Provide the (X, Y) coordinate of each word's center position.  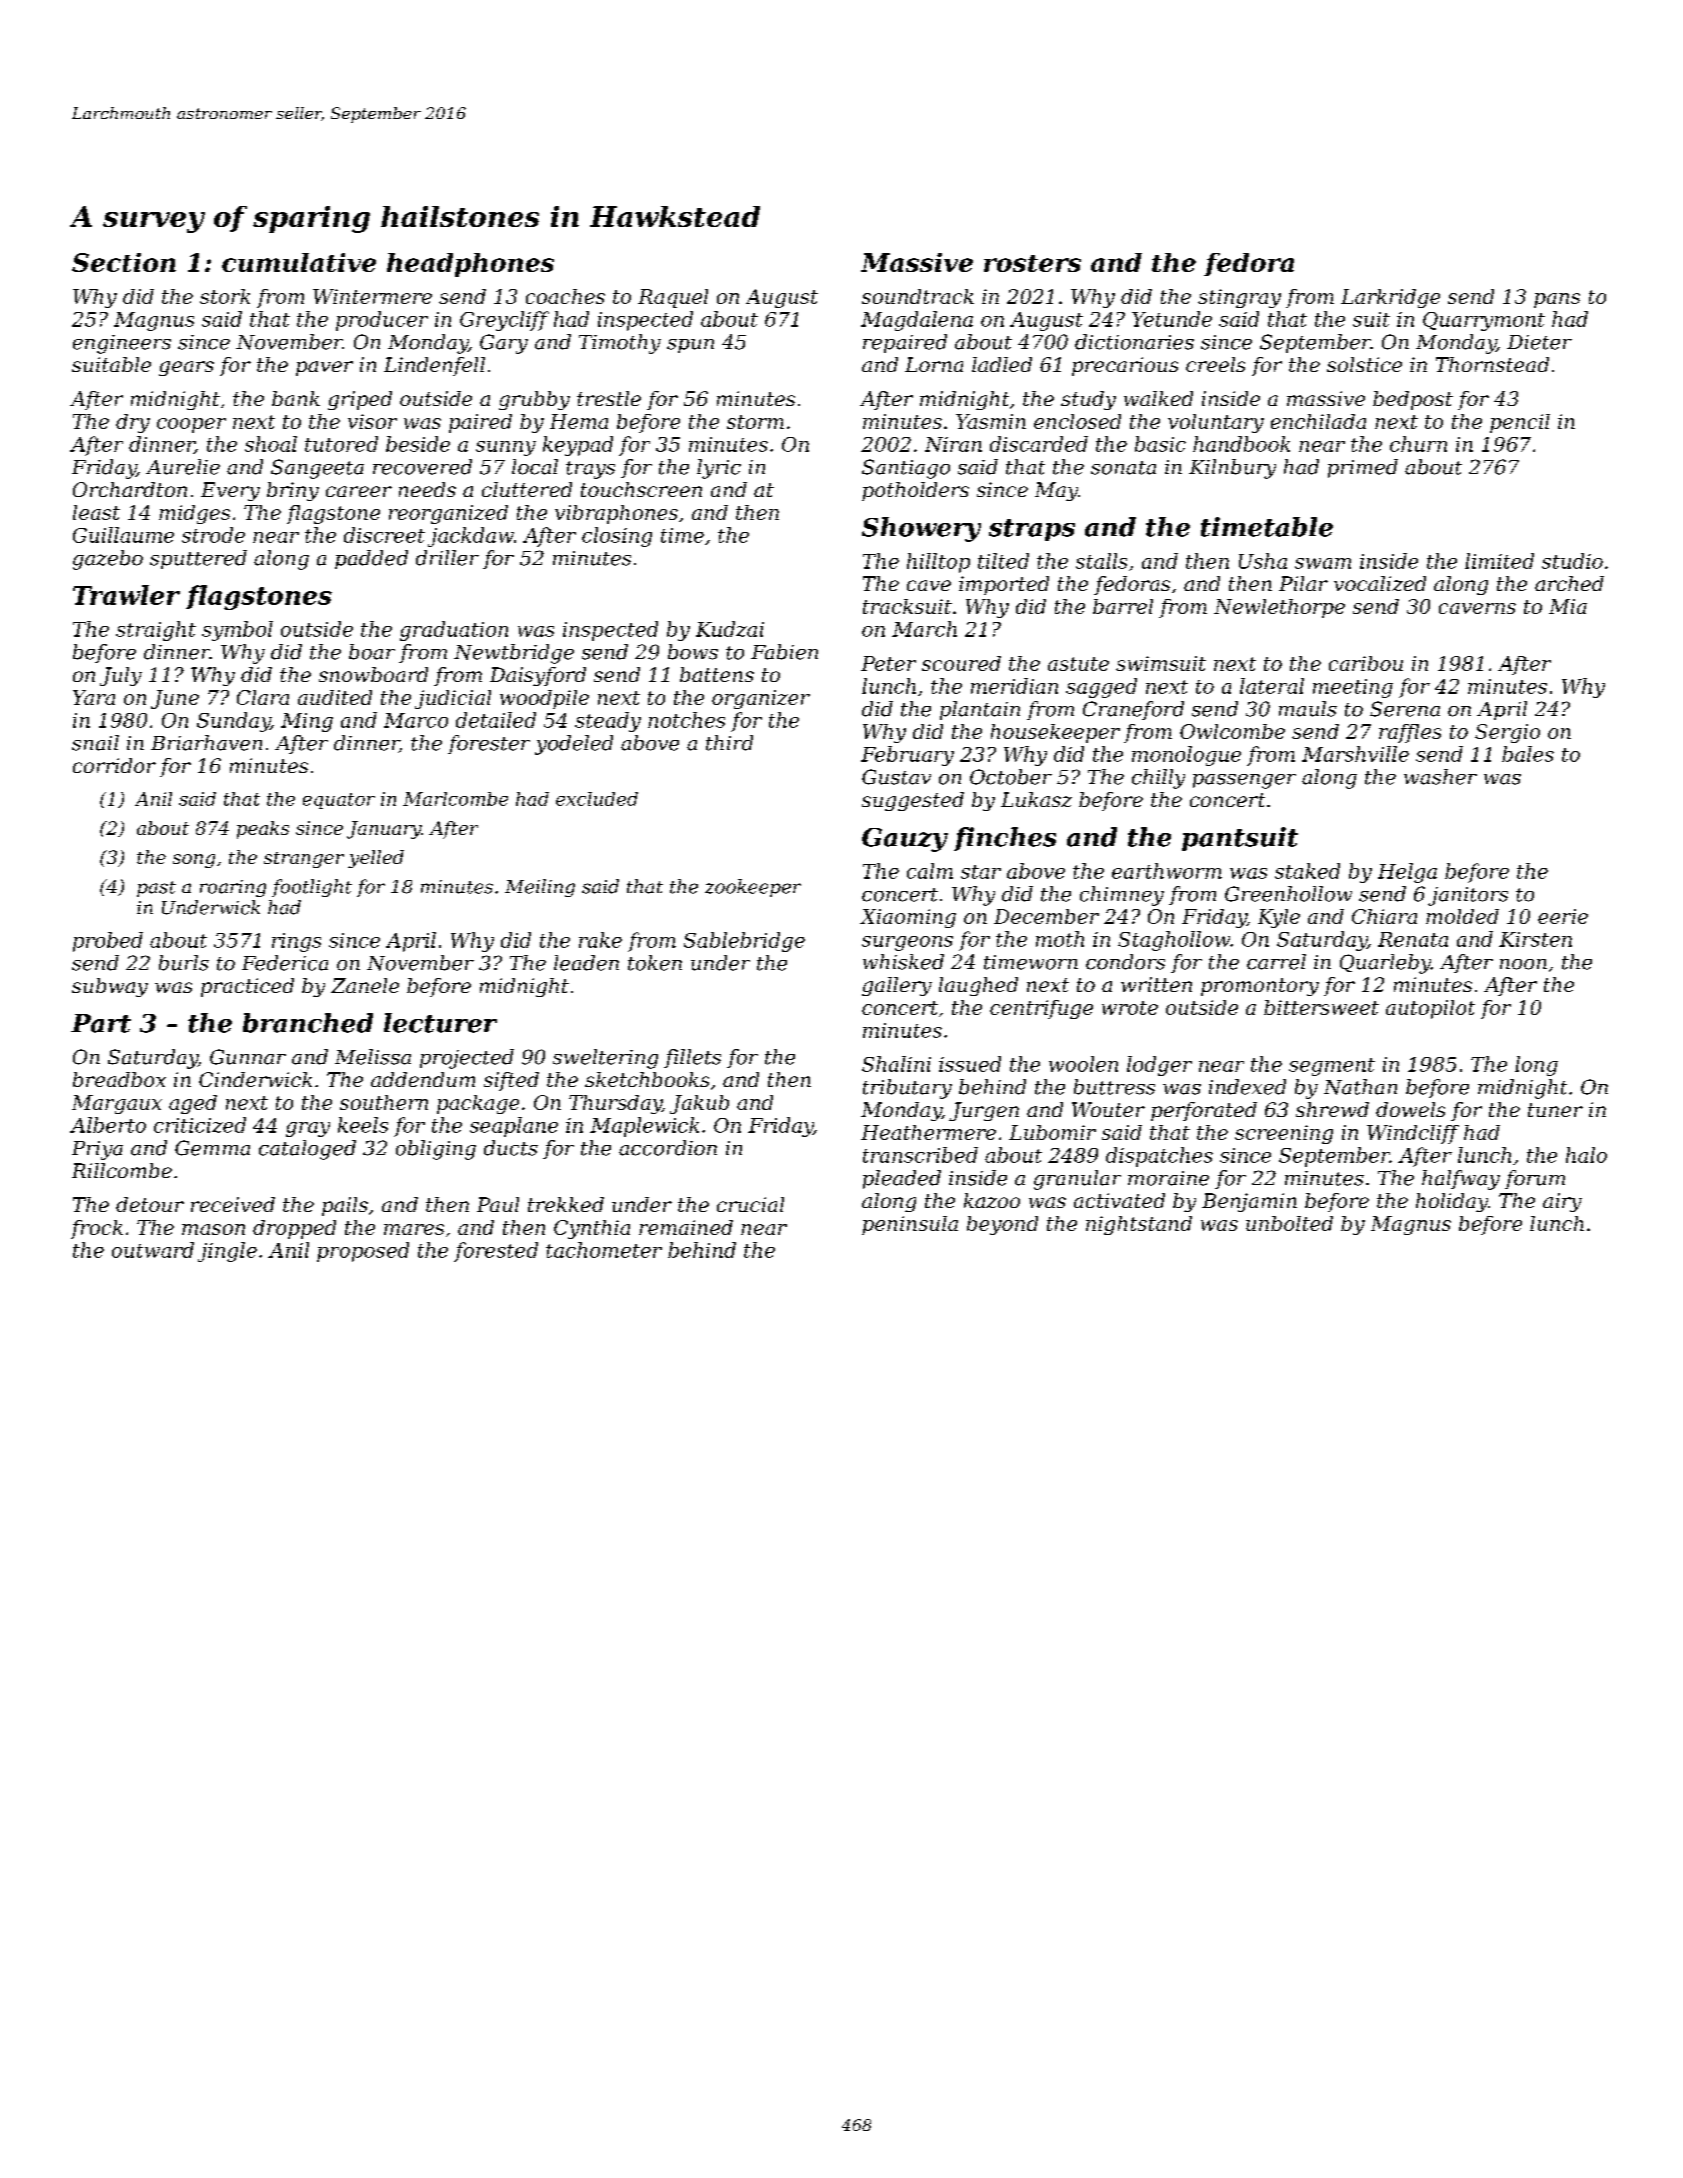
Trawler (126, 595)
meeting (1353, 688)
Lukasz (1036, 799)
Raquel (673, 298)
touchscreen (641, 489)
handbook (1241, 444)
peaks (263, 830)
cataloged (307, 1150)
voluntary (1216, 423)
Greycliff (504, 321)
